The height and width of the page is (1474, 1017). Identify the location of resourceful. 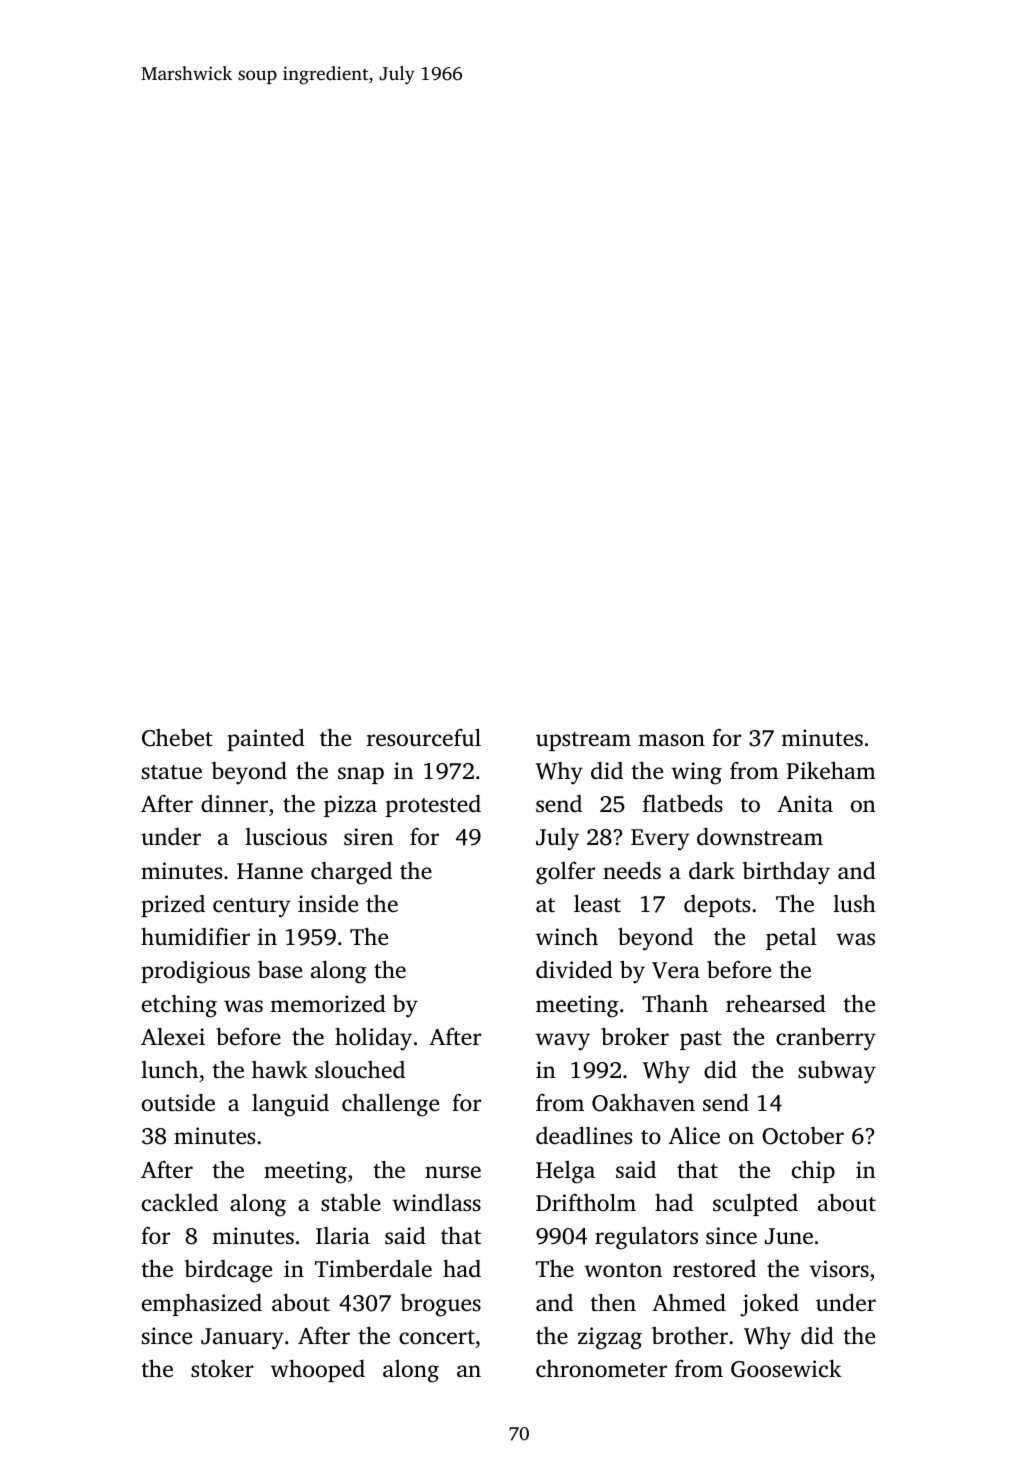
(424, 738).
